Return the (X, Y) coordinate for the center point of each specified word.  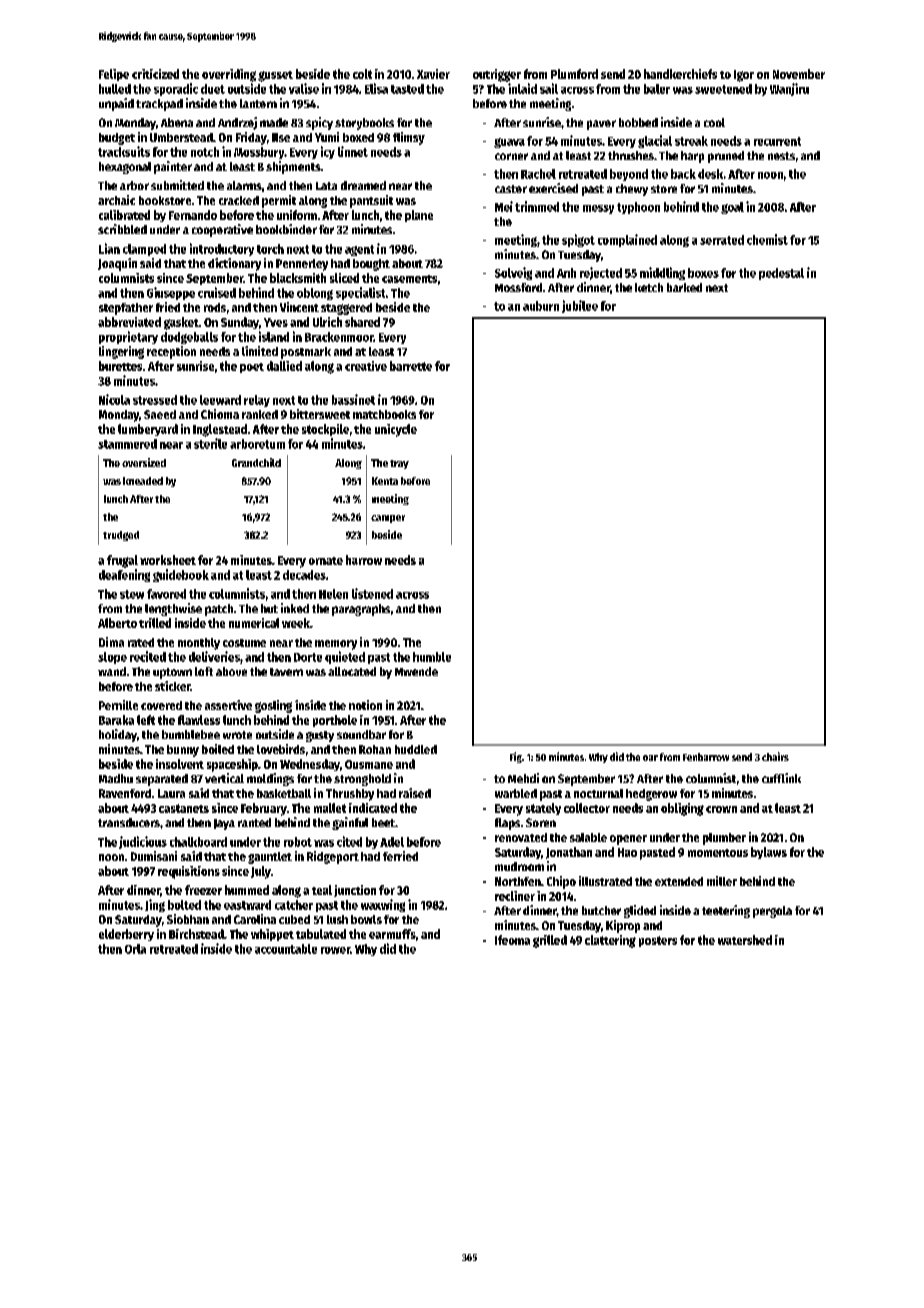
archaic (116, 200)
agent (359, 250)
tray (399, 464)
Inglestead (220, 430)
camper (388, 519)
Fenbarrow (706, 757)
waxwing (383, 905)
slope (112, 658)
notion (365, 705)
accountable (286, 949)
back (683, 174)
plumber (724, 839)
